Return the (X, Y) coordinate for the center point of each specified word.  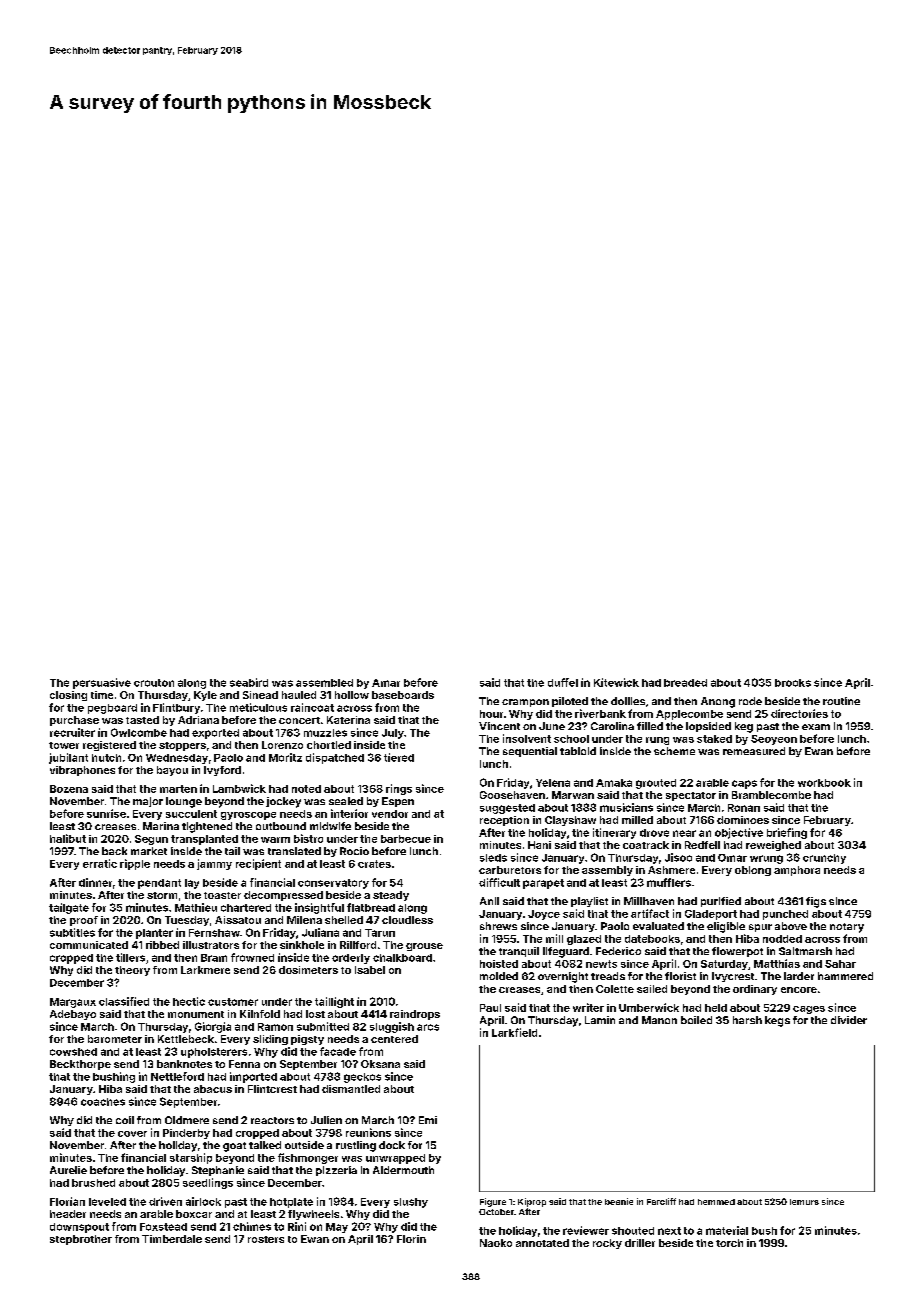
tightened (207, 827)
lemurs (804, 1202)
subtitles (72, 932)
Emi (428, 1120)
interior (349, 813)
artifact (650, 913)
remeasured (754, 751)
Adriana (198, 720)
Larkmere (205, 970)
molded (499, 976)
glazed (584, 940)
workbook (824, 783)
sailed (652, 989)
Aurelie (68, 1170)
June (552, 726)
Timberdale (172, 1239)
